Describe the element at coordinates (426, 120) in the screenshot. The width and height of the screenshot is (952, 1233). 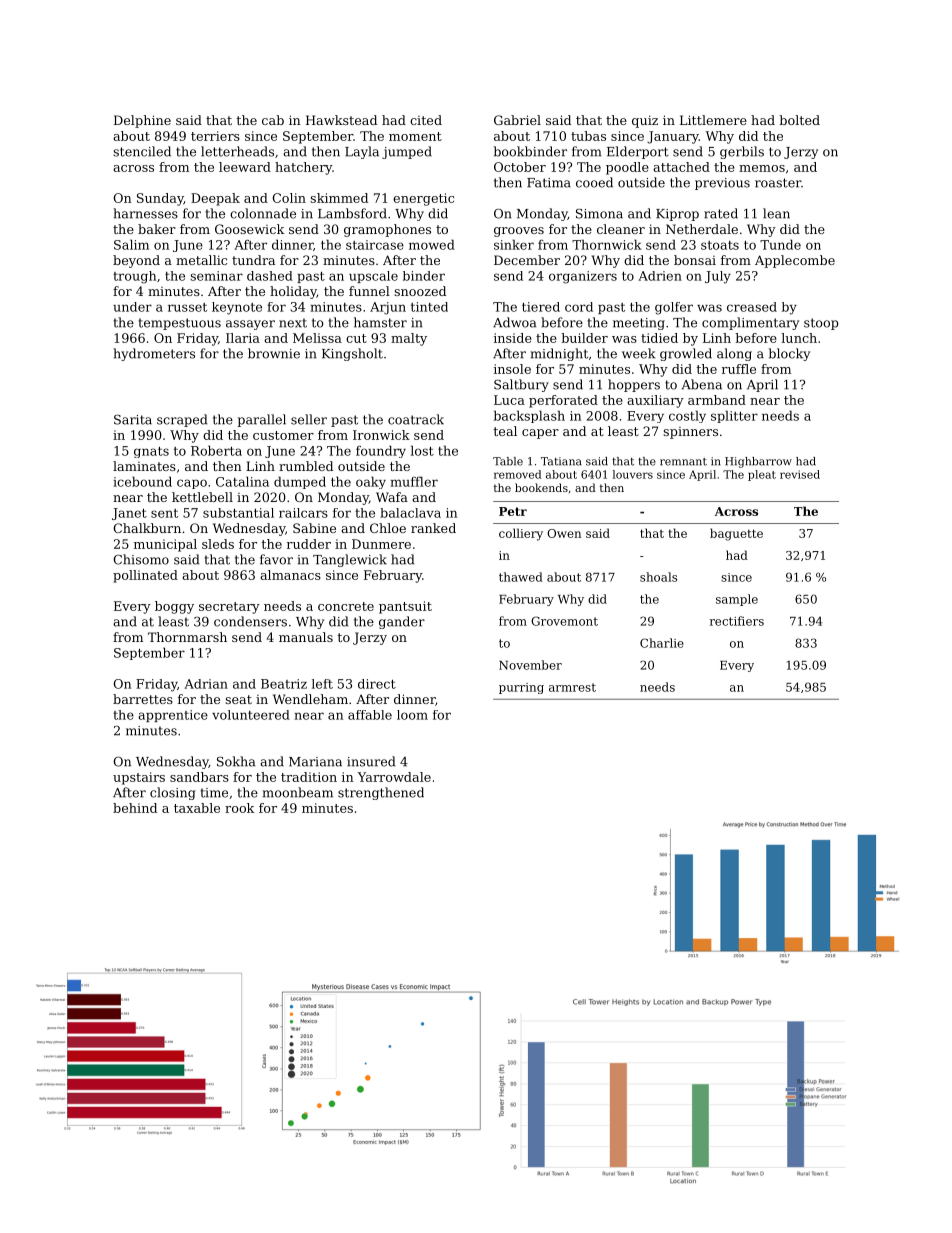
I see `cited` at that location.
